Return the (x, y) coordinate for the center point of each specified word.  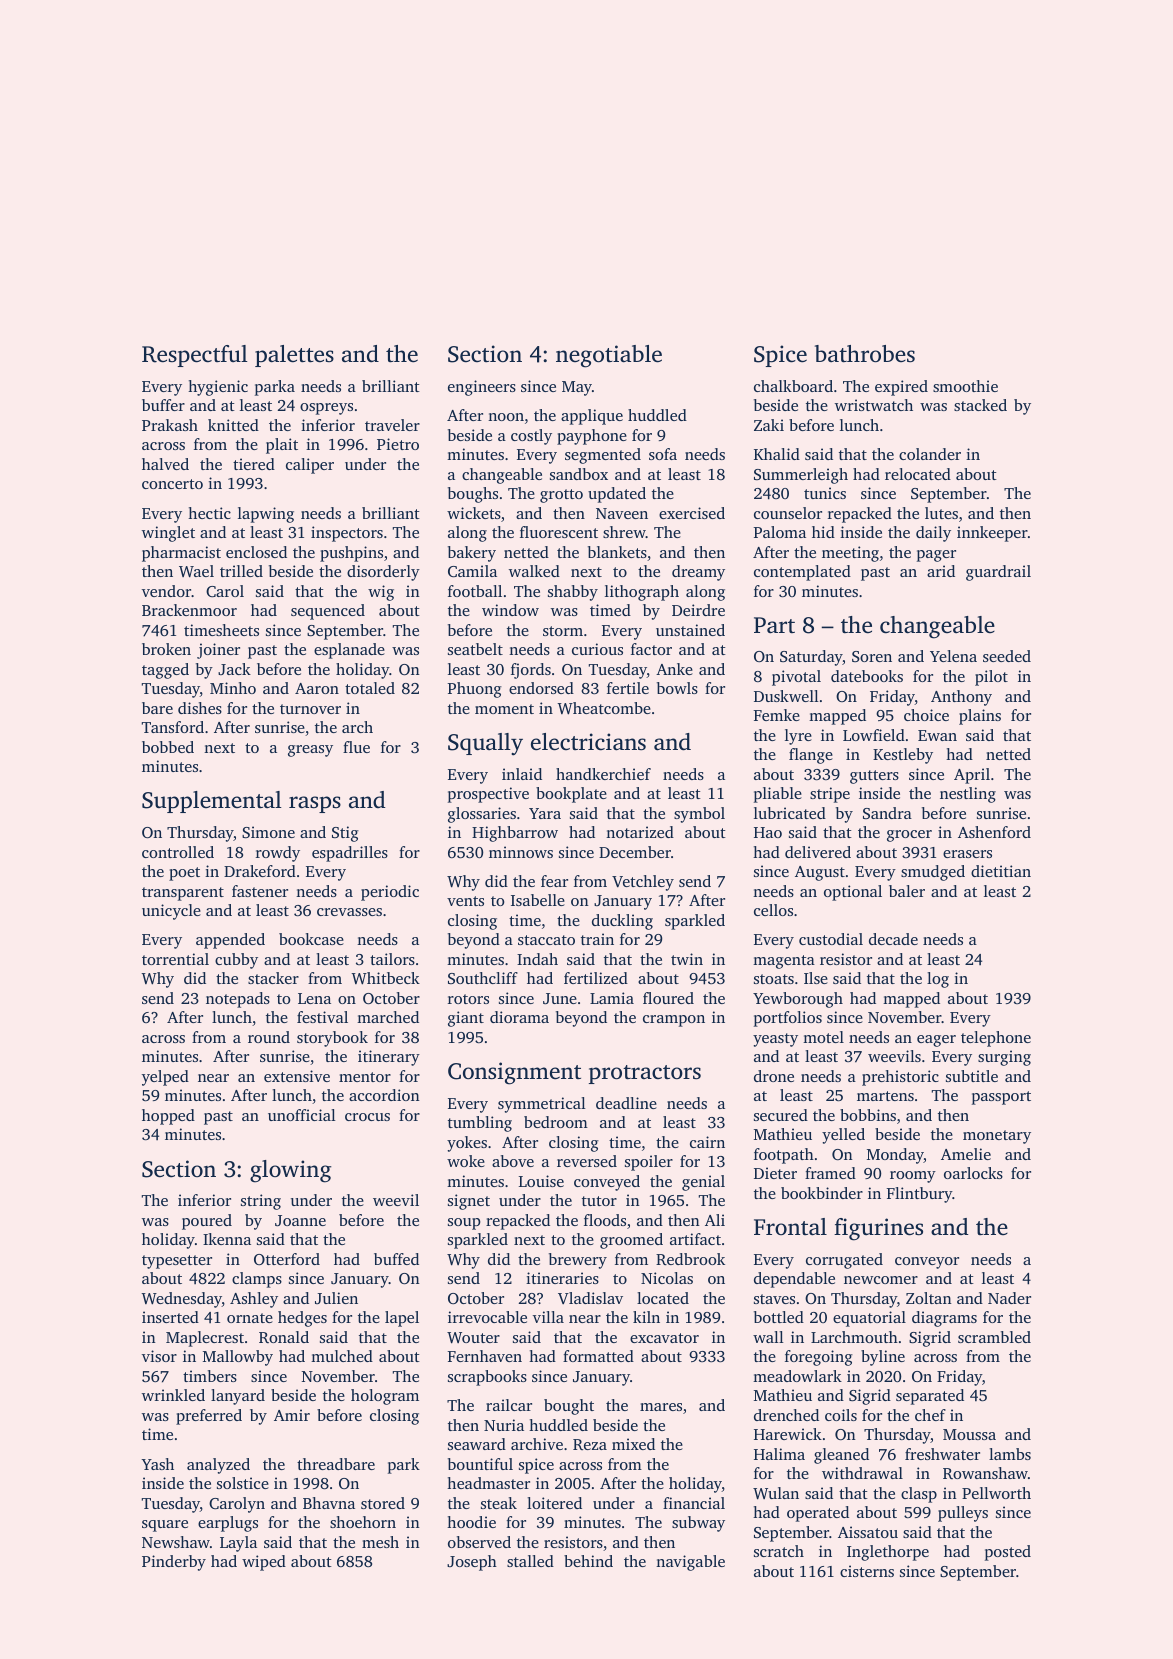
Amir (292, 1415)
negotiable (609, 356)
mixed (633, 1444)
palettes (294, 356)
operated (818, 1514)
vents (465, 901)
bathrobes (865, 354)
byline (883, 1358)
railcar (509, 1405)
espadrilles (350, 854)
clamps (257, 1280)
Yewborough (798, 1000)
